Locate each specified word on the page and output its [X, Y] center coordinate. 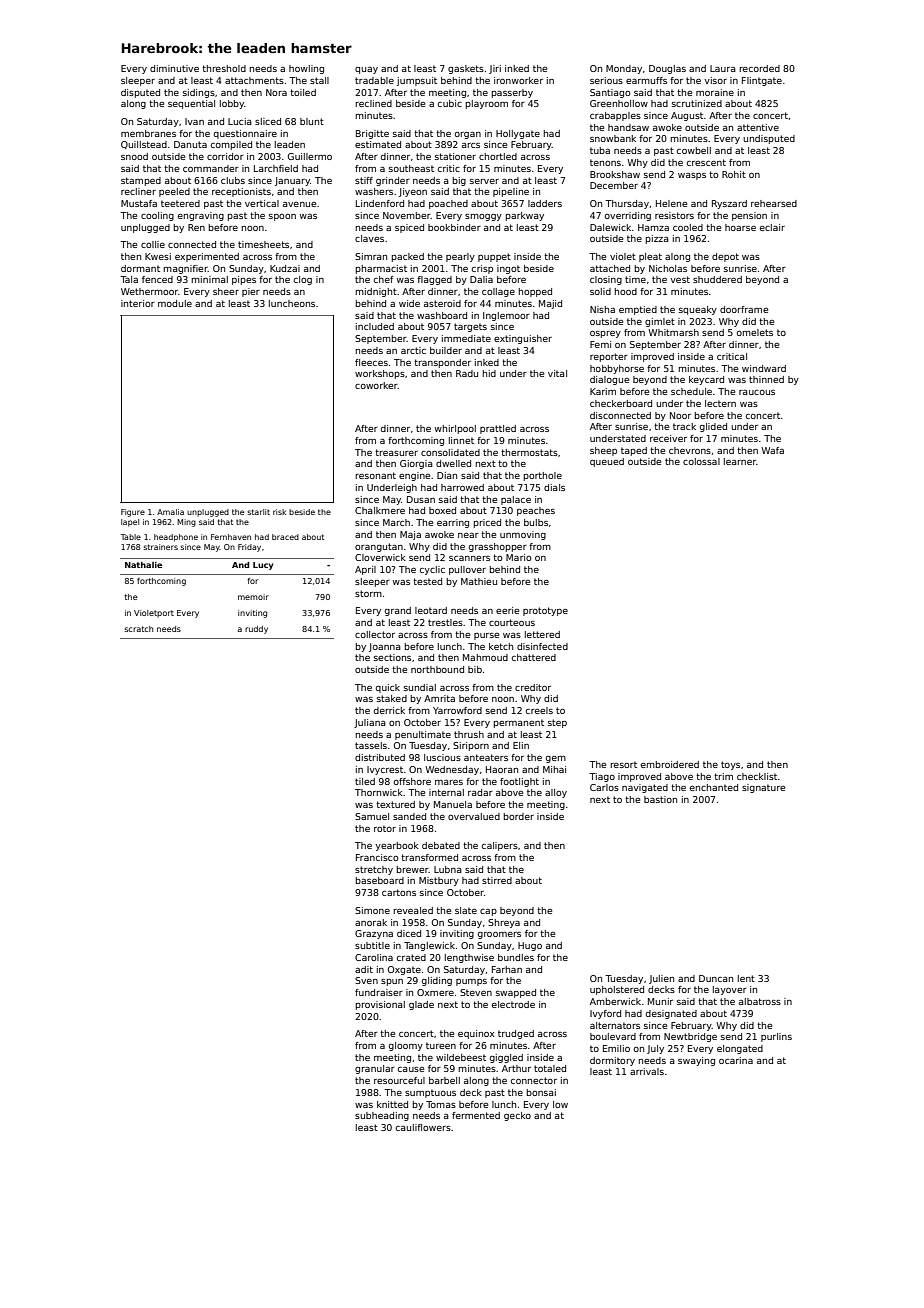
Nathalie [143, 565]
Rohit [734, 174]
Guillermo [310, 156]
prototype [545, 611]
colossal [701, 461]
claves [369, 238]
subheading [382, 1116]
